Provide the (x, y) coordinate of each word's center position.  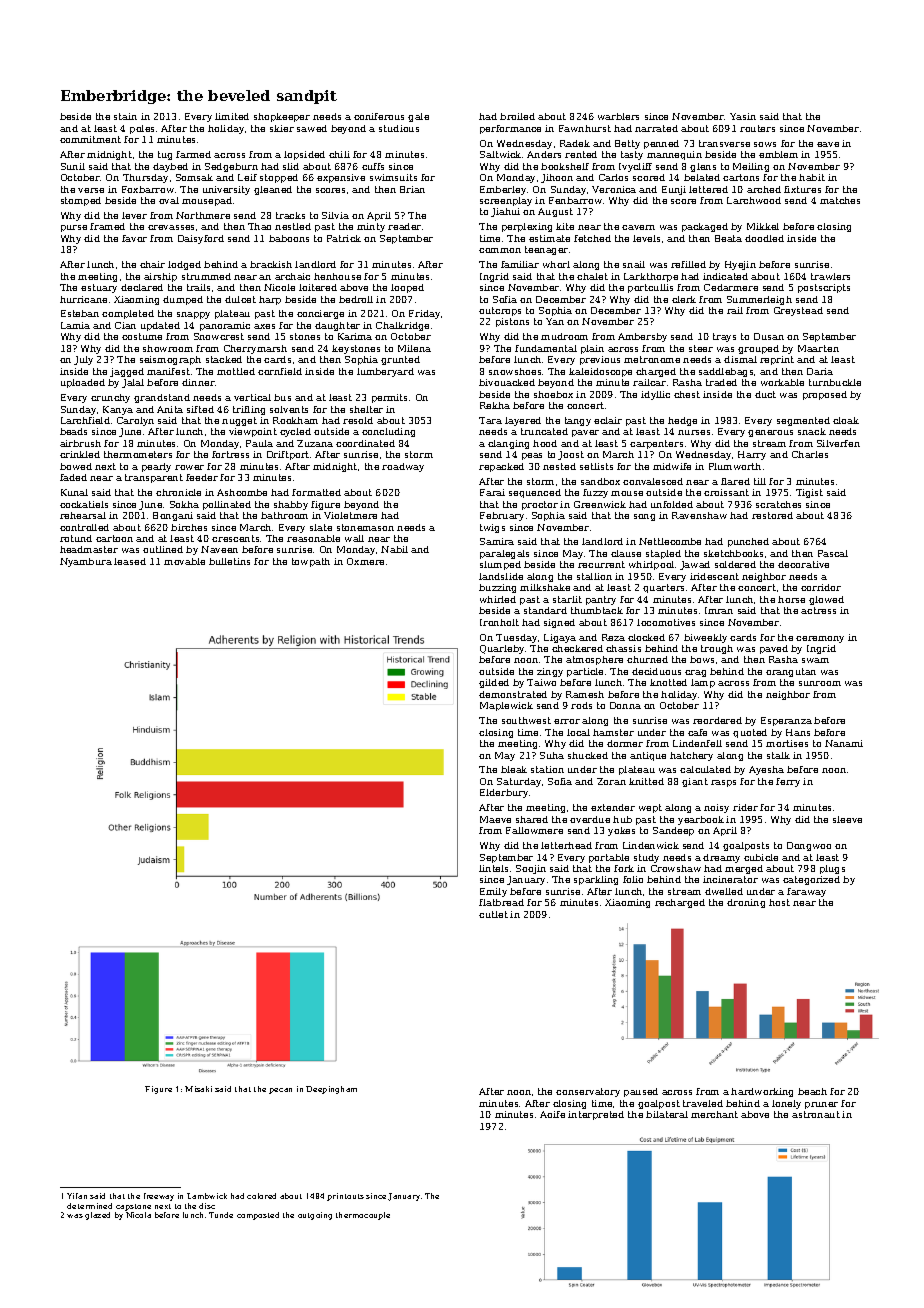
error (567, 721)
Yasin (743, 116)
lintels (493, 868)
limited (232, 116)
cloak (846, 420)
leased (130, 561)
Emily (493, 892)
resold (358, 420)
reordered (717, 720)
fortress (230, 454)
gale (418, 117)
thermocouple (363, 1216)
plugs (832, 869)
